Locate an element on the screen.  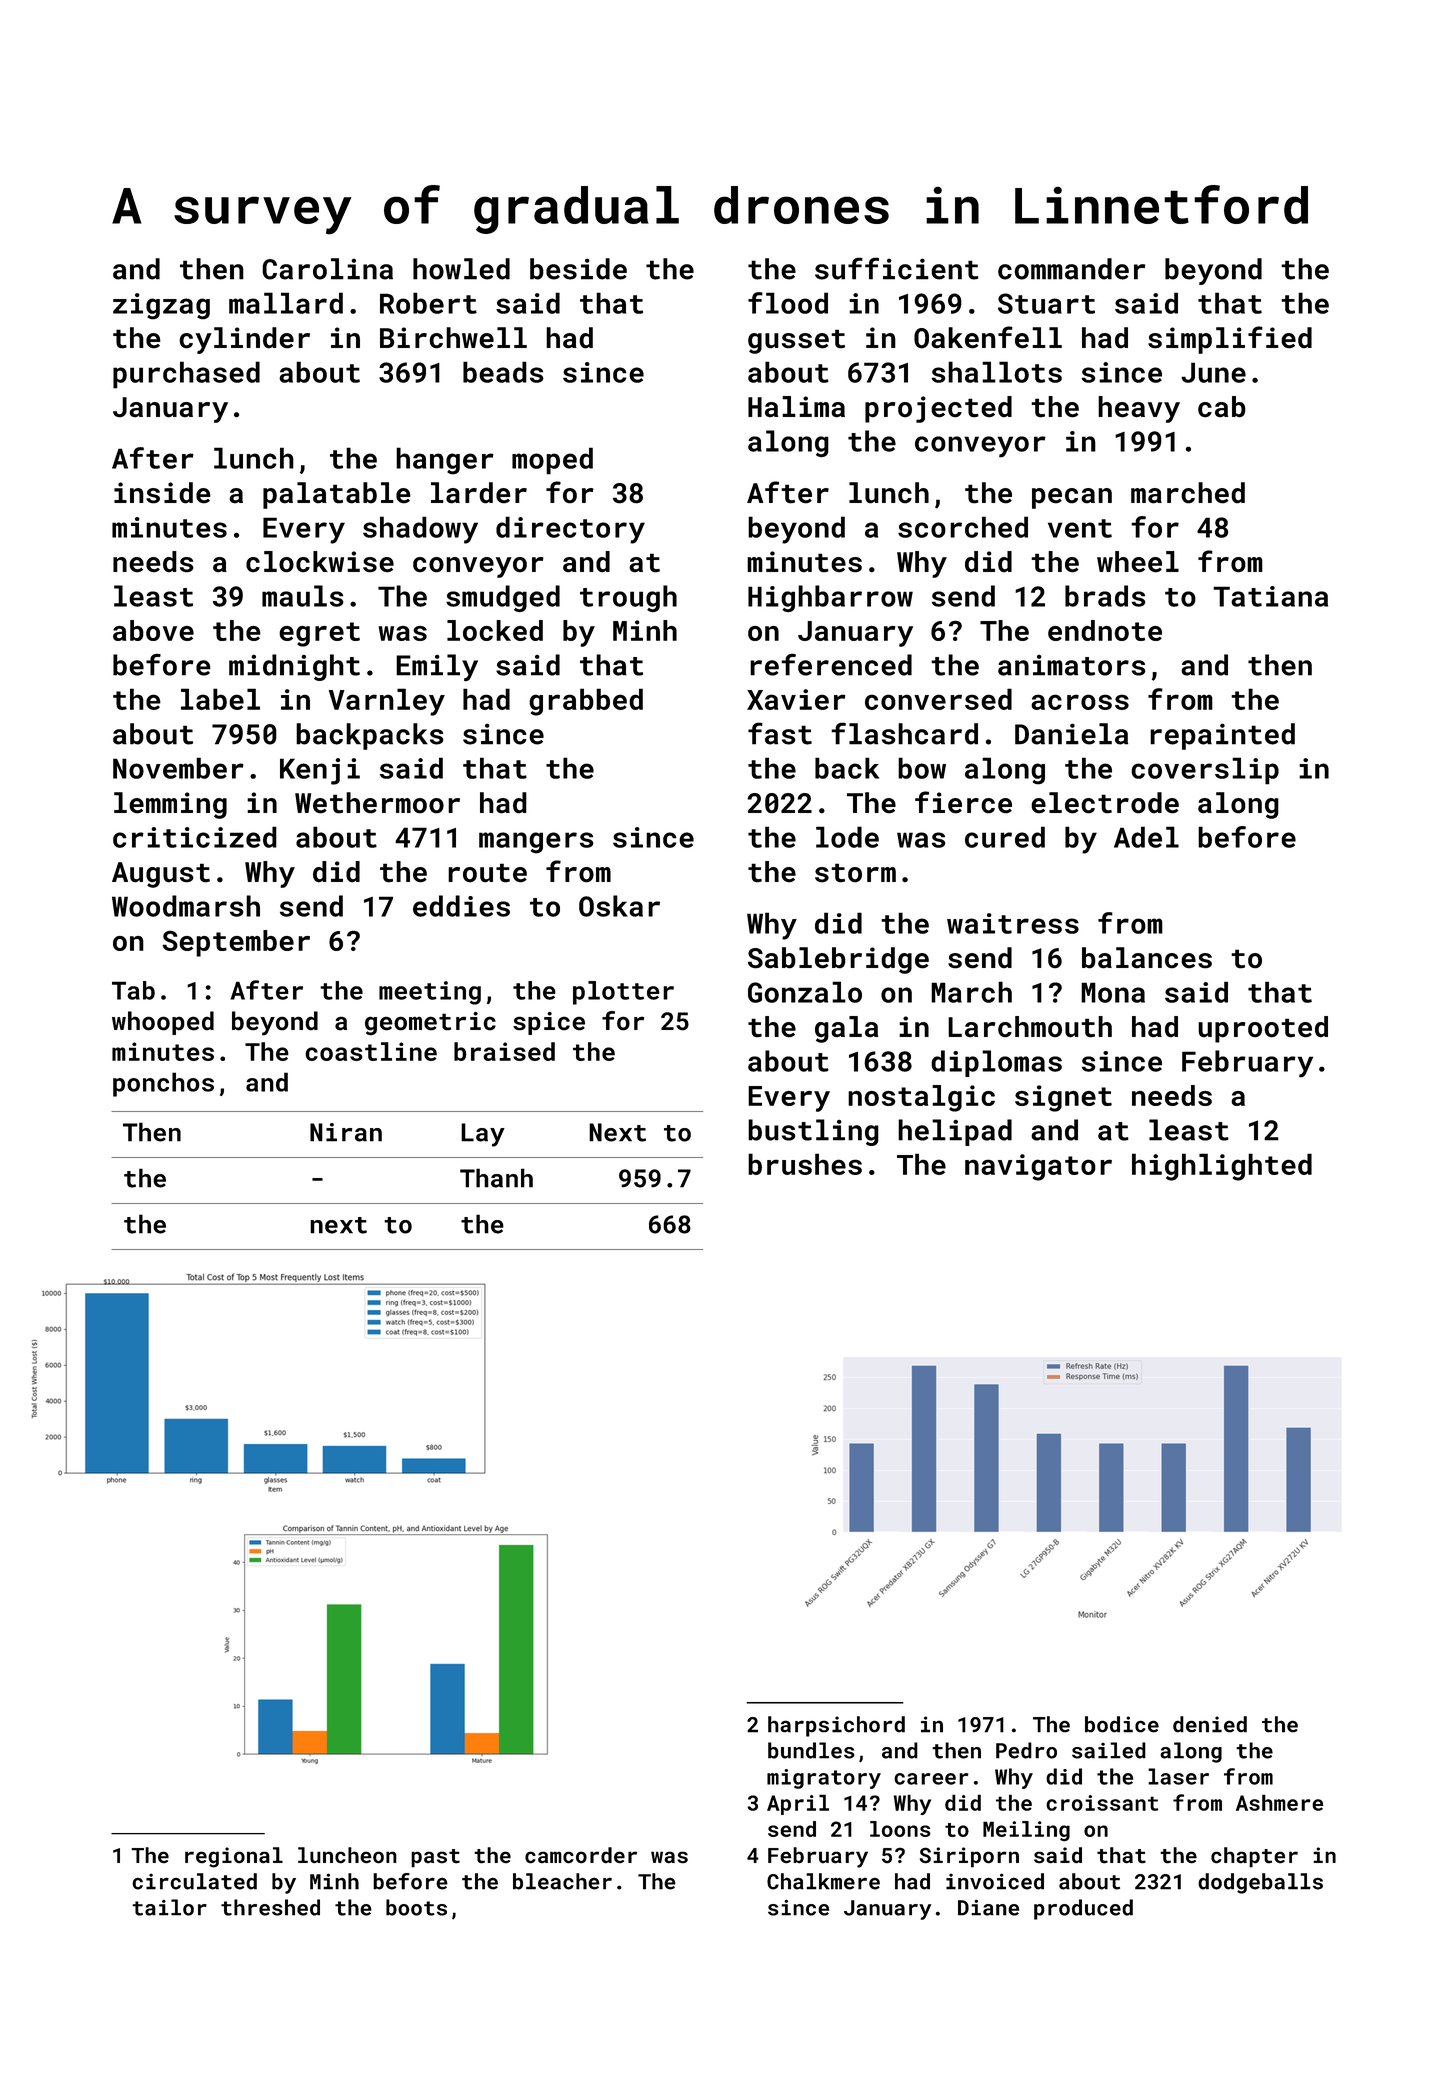
cab is located at coordinates (1222, 407).
